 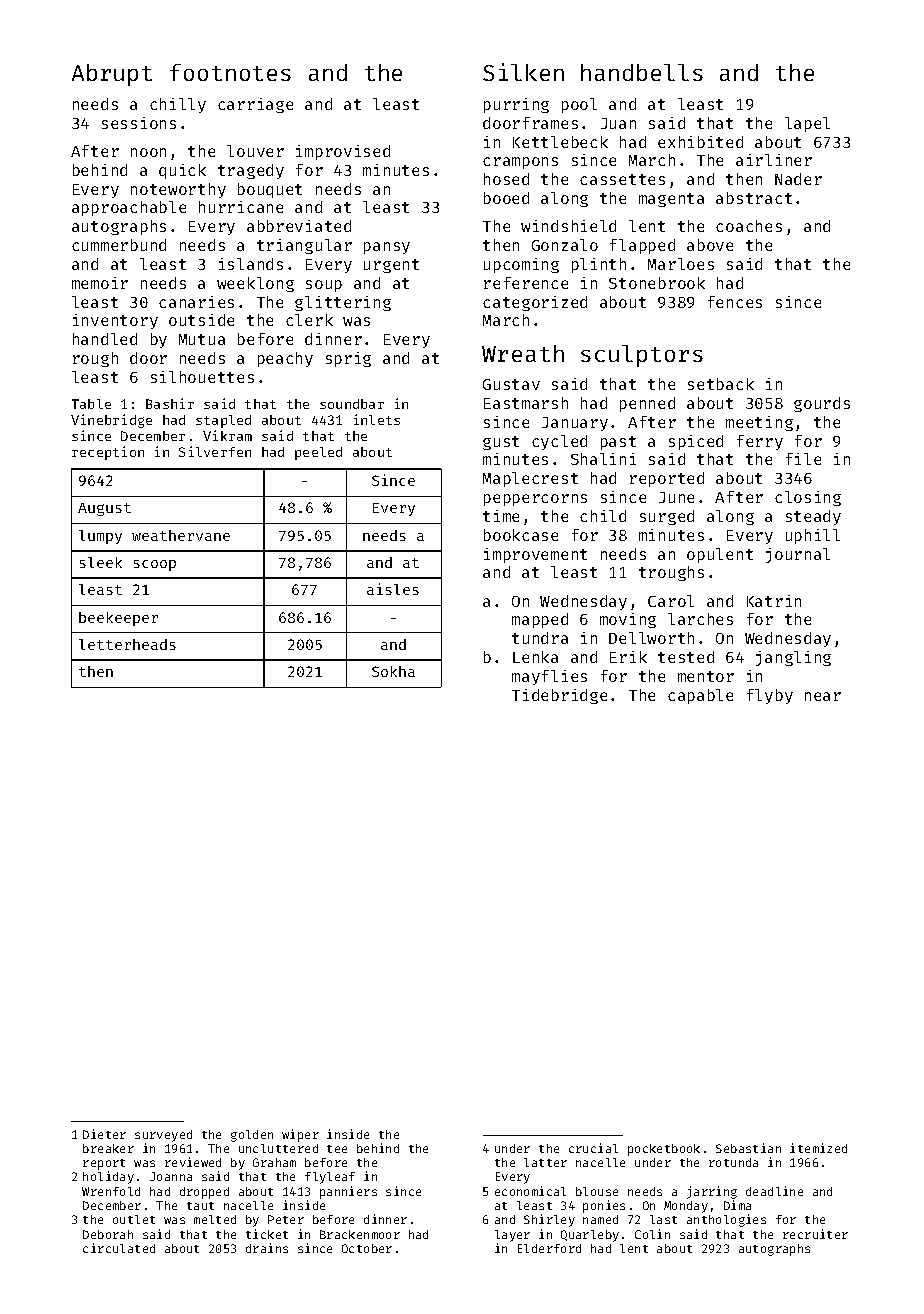 What do you see at coordinates (119, 245) in the screenshot?
I see `cummerbund` at bounding box center [119, 245].
